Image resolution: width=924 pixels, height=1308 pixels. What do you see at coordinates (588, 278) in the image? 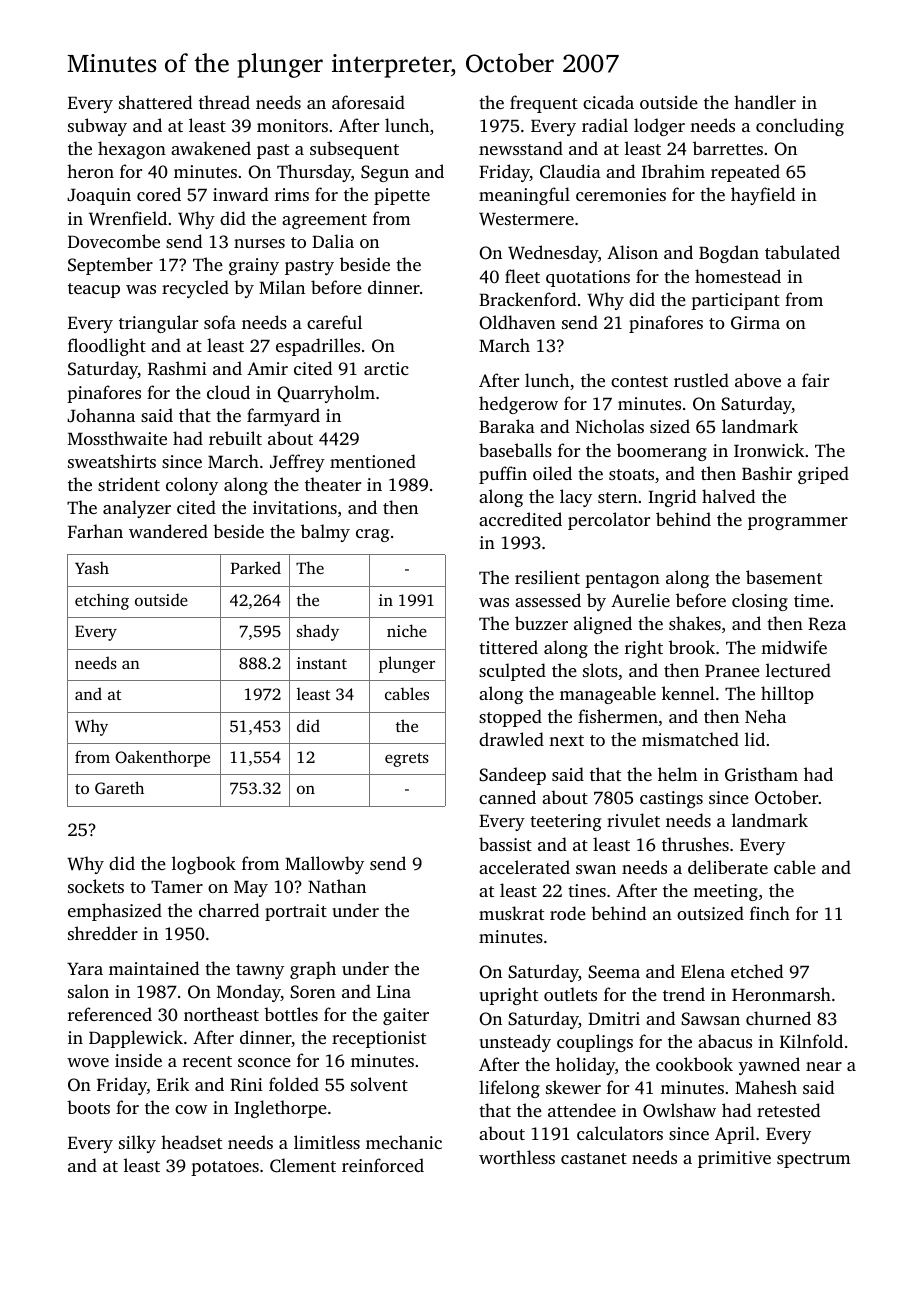
I see `quotations` at bounding box center [588, 278].
